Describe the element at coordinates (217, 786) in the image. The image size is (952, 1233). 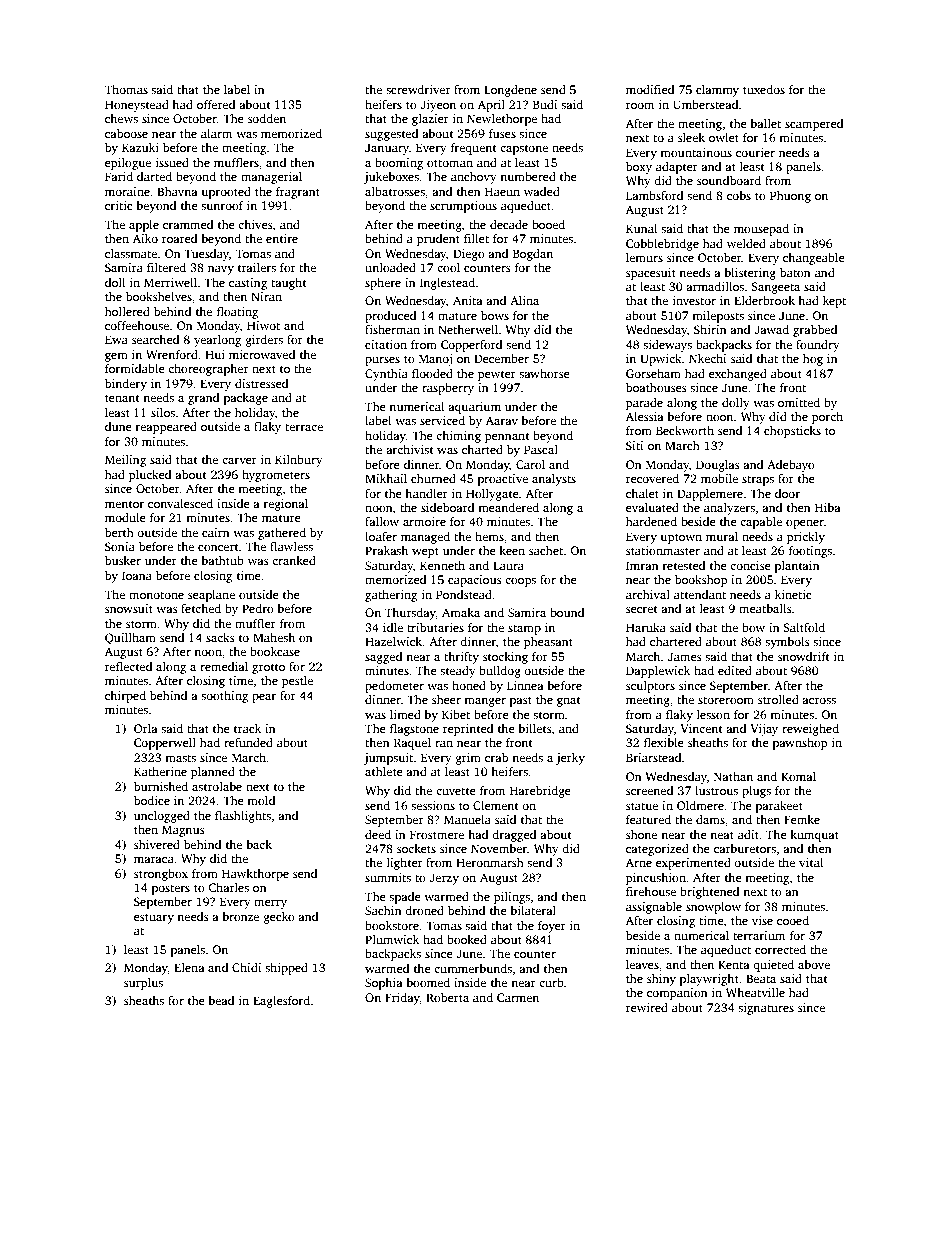
I see `astrolabe` at that location.
